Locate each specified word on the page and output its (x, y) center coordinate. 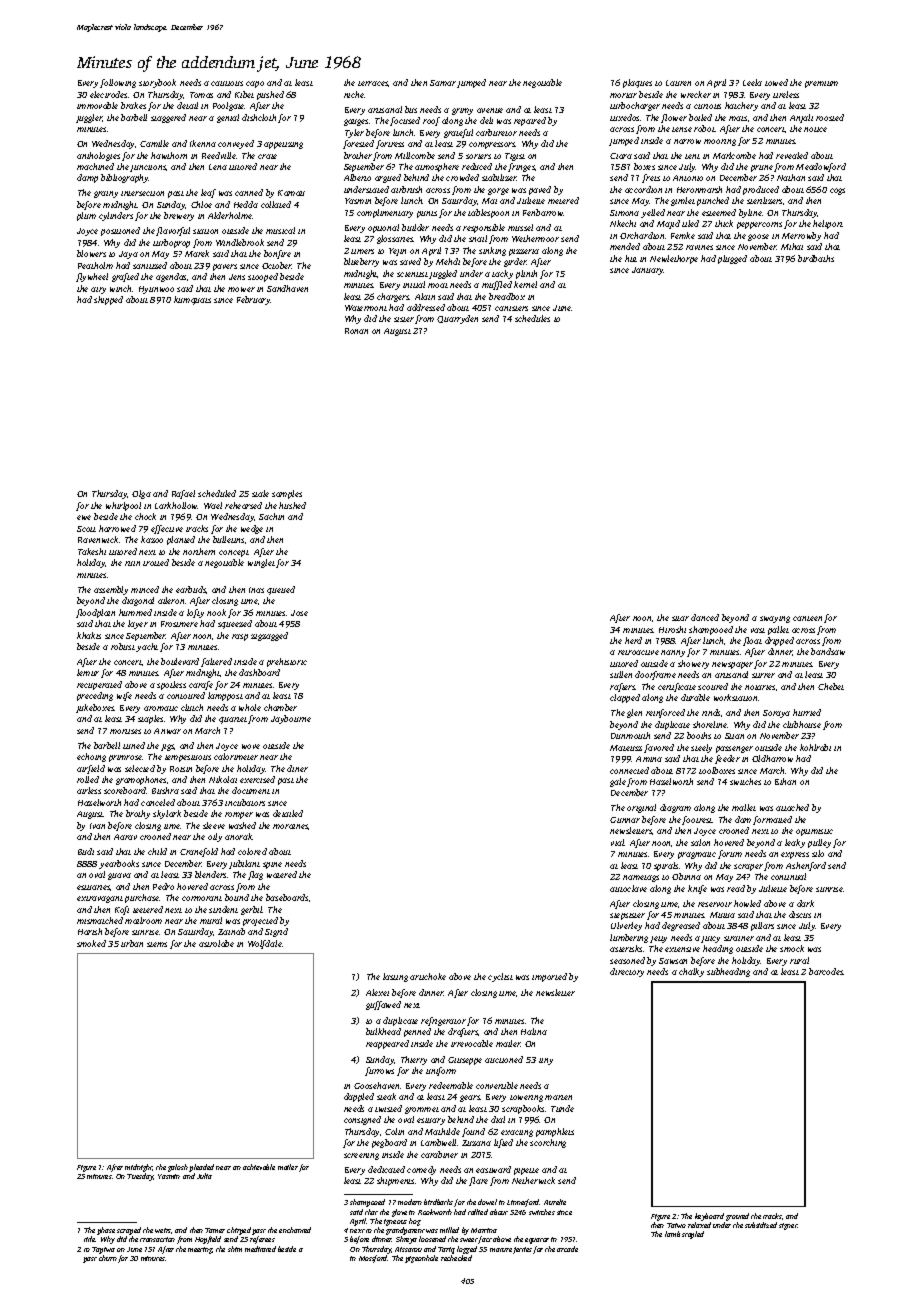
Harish (90, 931)
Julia (204, 1176)
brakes (133, 105)
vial (618, 842)
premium (821, 84)
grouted (737, 1217)
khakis (89, 635)
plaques (637, 83)
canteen (807, 618)
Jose (299, 613)
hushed (292, 505)
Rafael (183, 494)
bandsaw (828, 651)
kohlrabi (815, 747)
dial (498, 1119)
